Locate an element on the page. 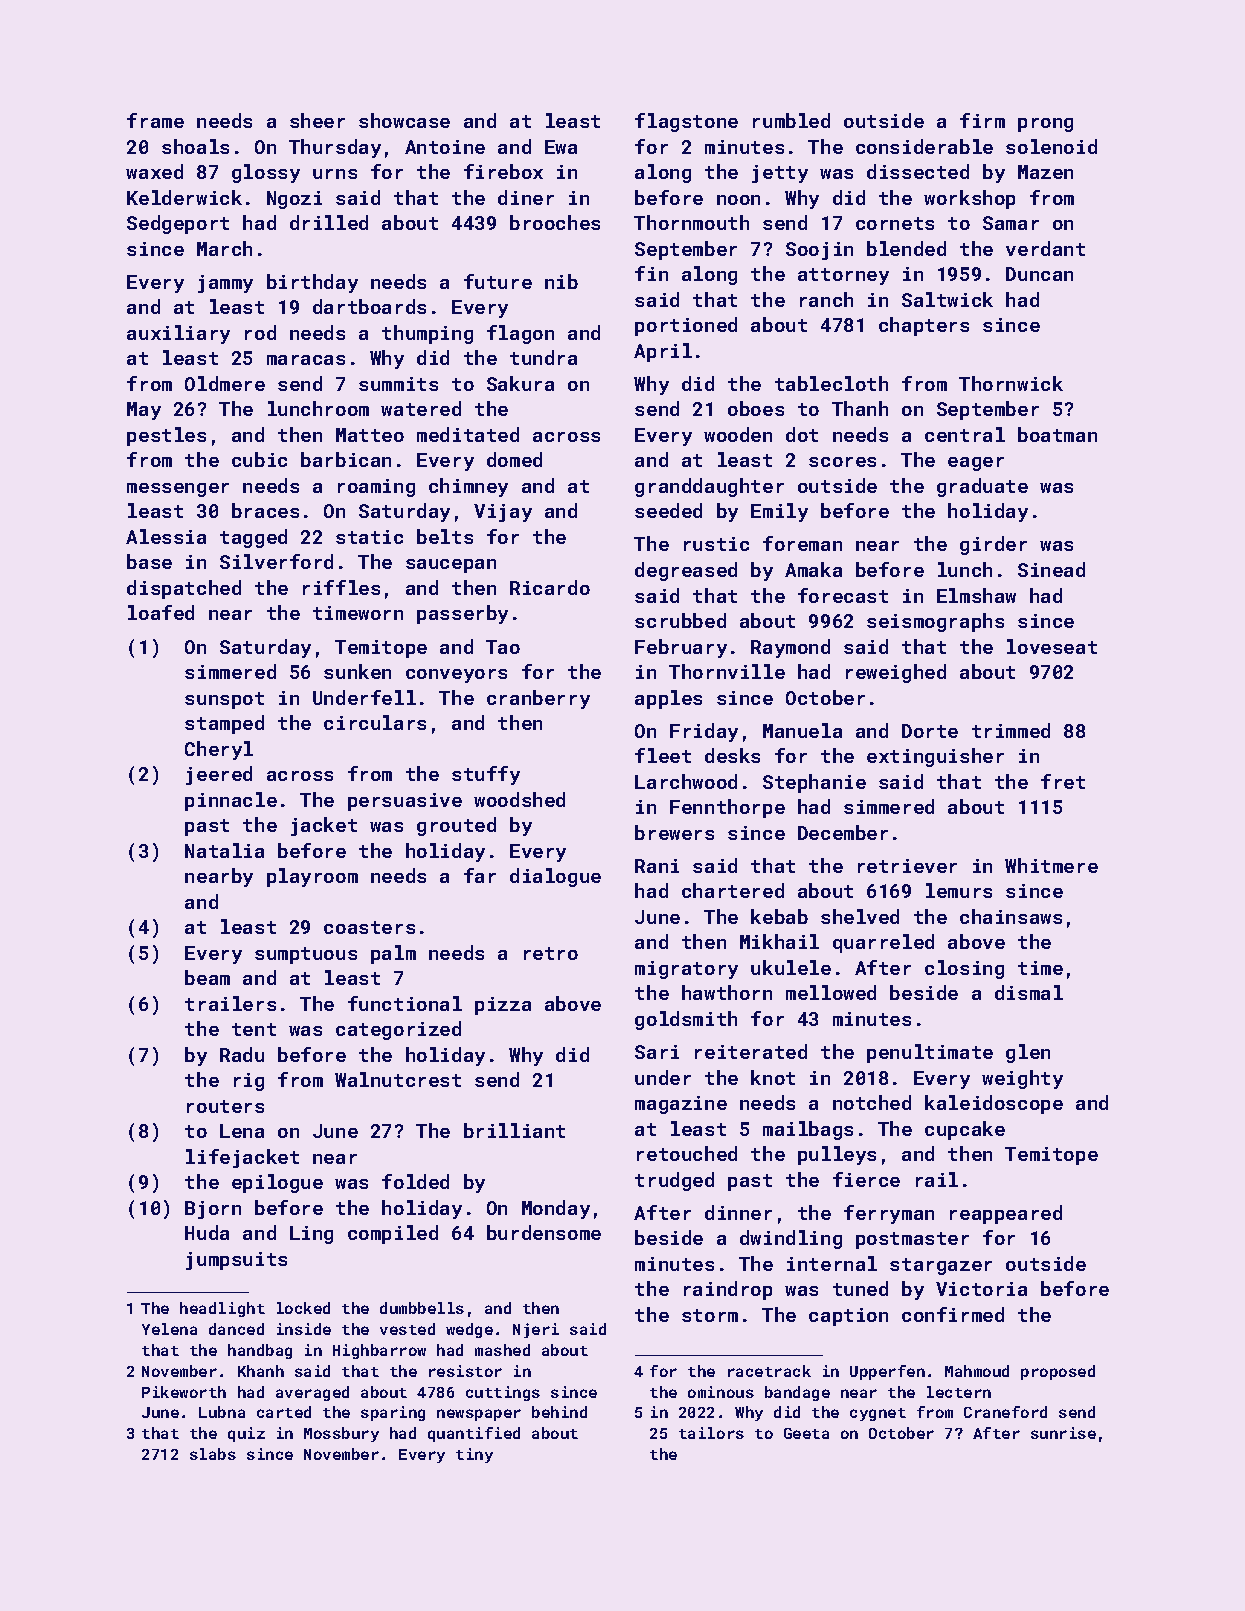 The height and width of the page is (1611, 1245). Sinead is located at coordinates (1051, 569).
